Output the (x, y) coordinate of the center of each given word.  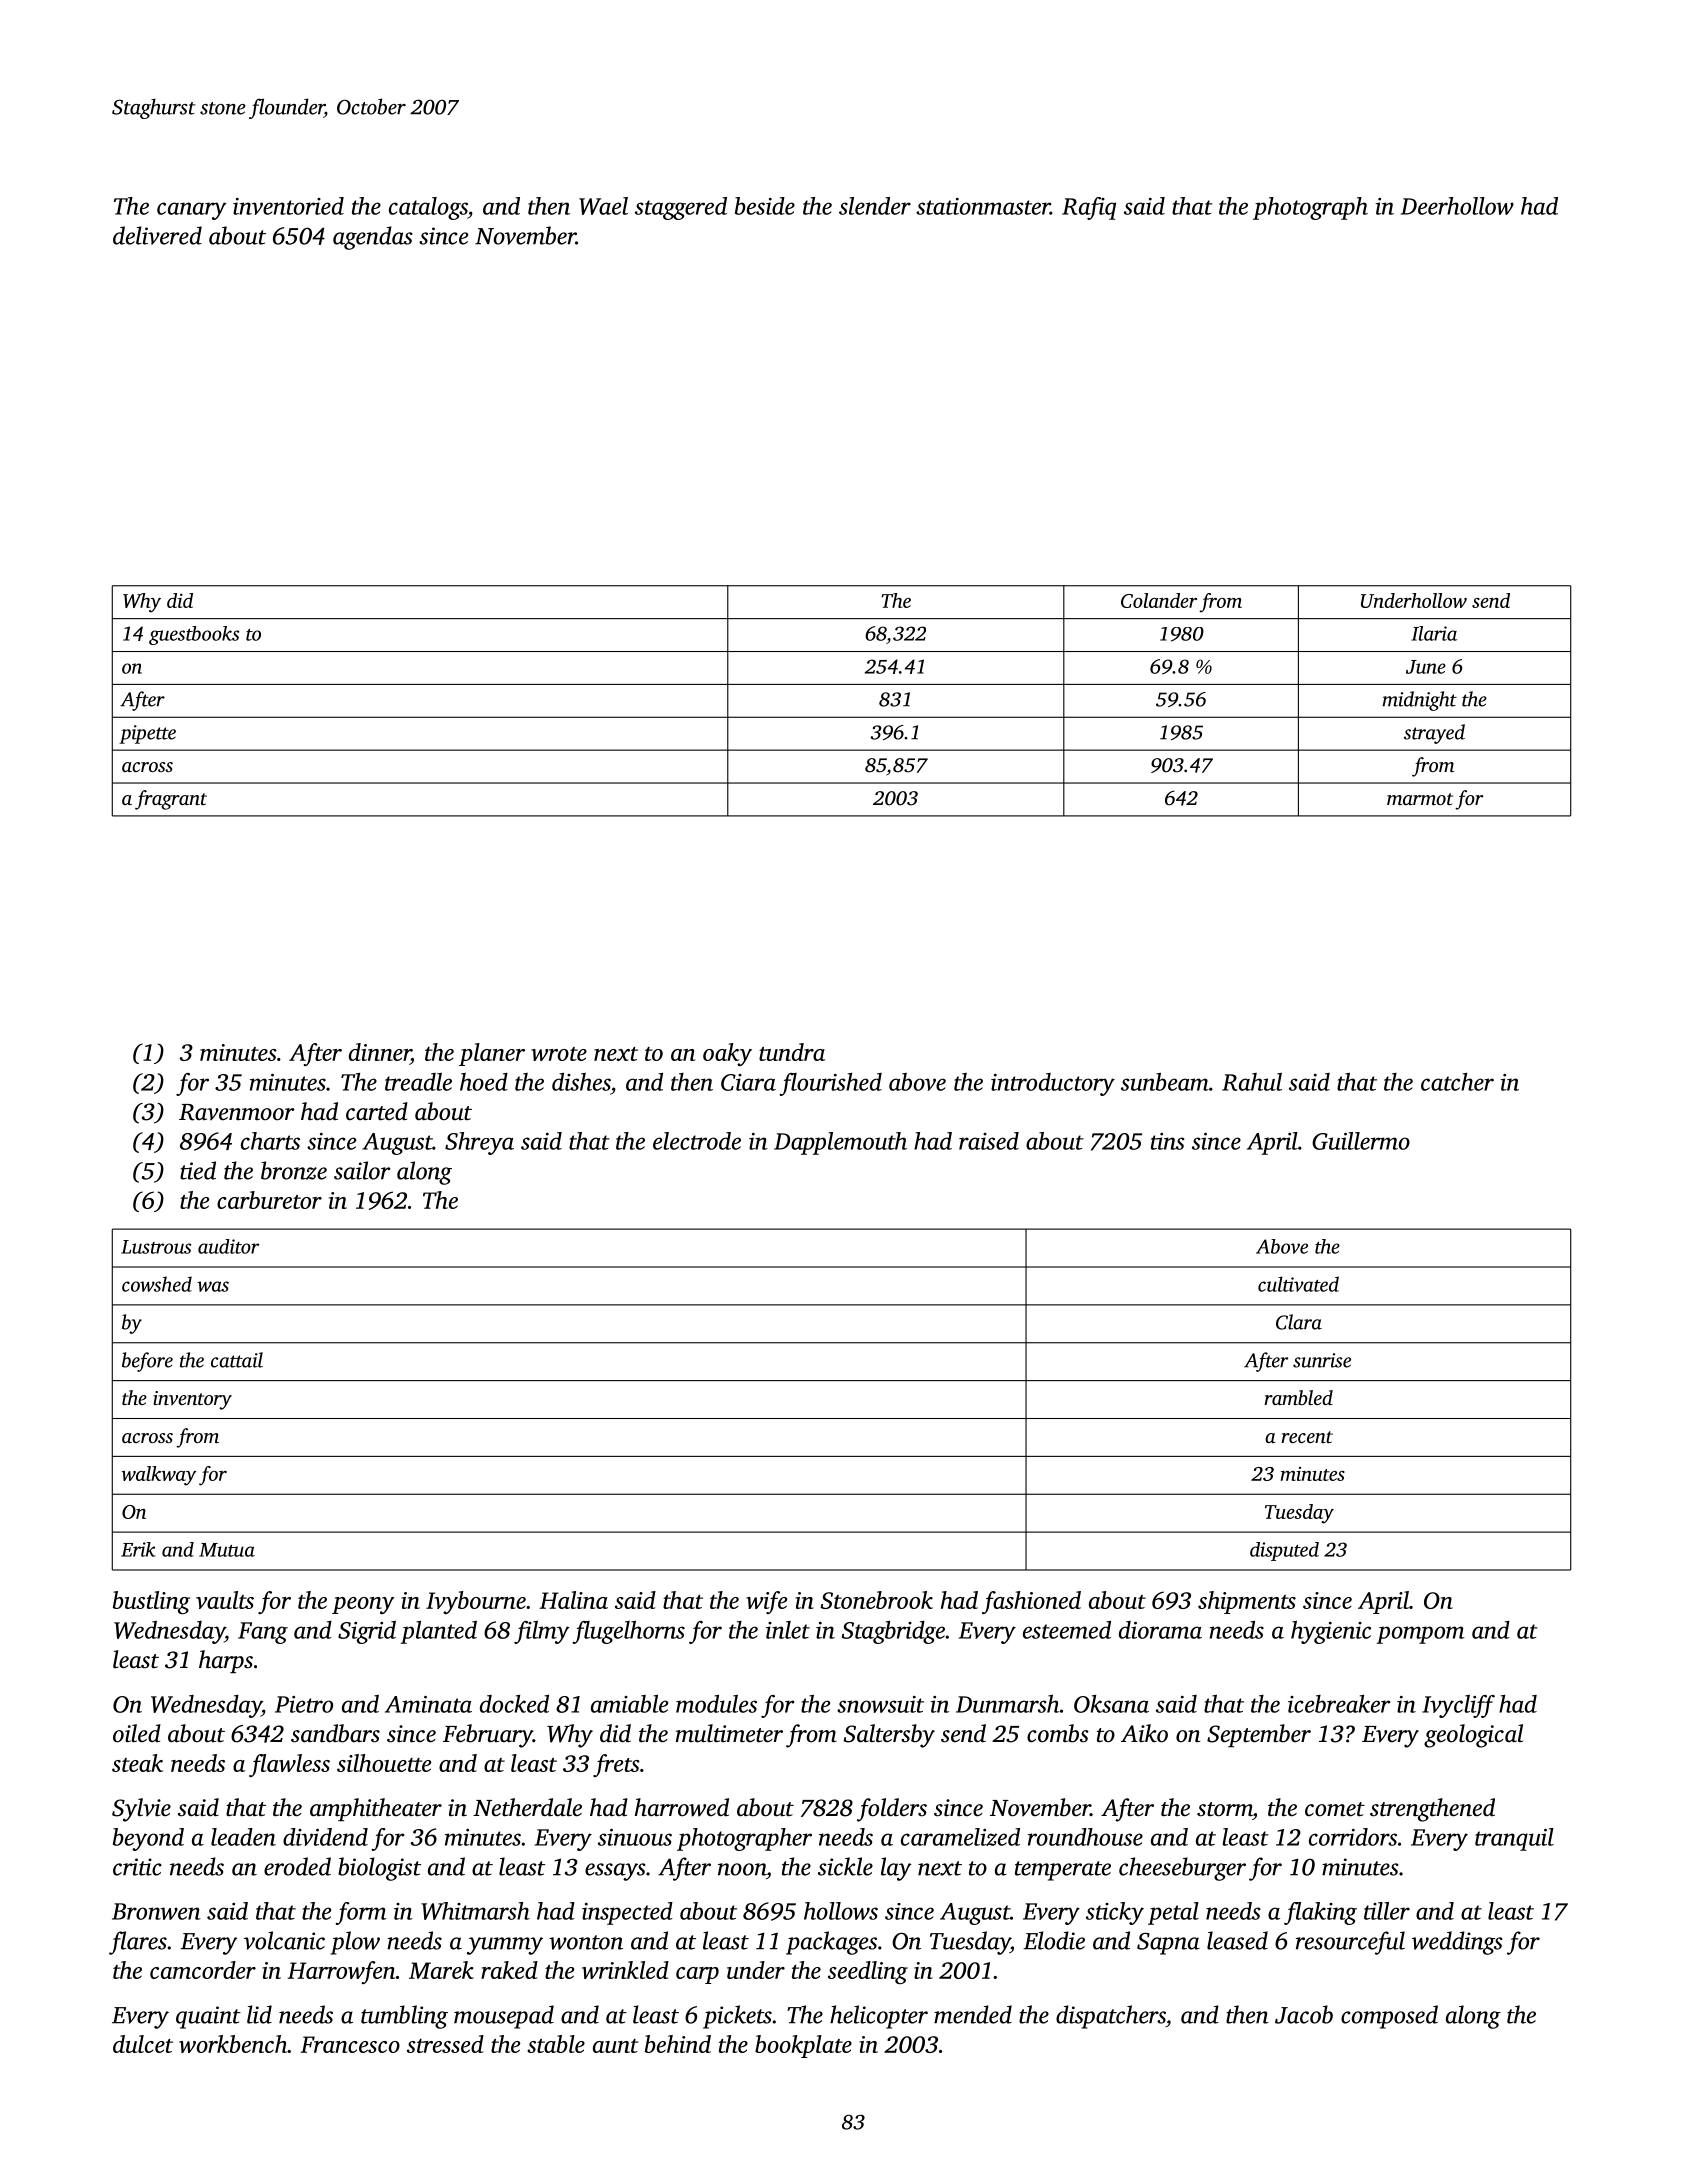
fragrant (171, 800)
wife (766, 1602)
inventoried (288, 206)
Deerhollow (1457, 206)
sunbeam (1165, 1082)
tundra (792, 1052)
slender (875, 206)
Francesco (350, 2044)
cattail (237, 1360)
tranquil (1514, 1839)
